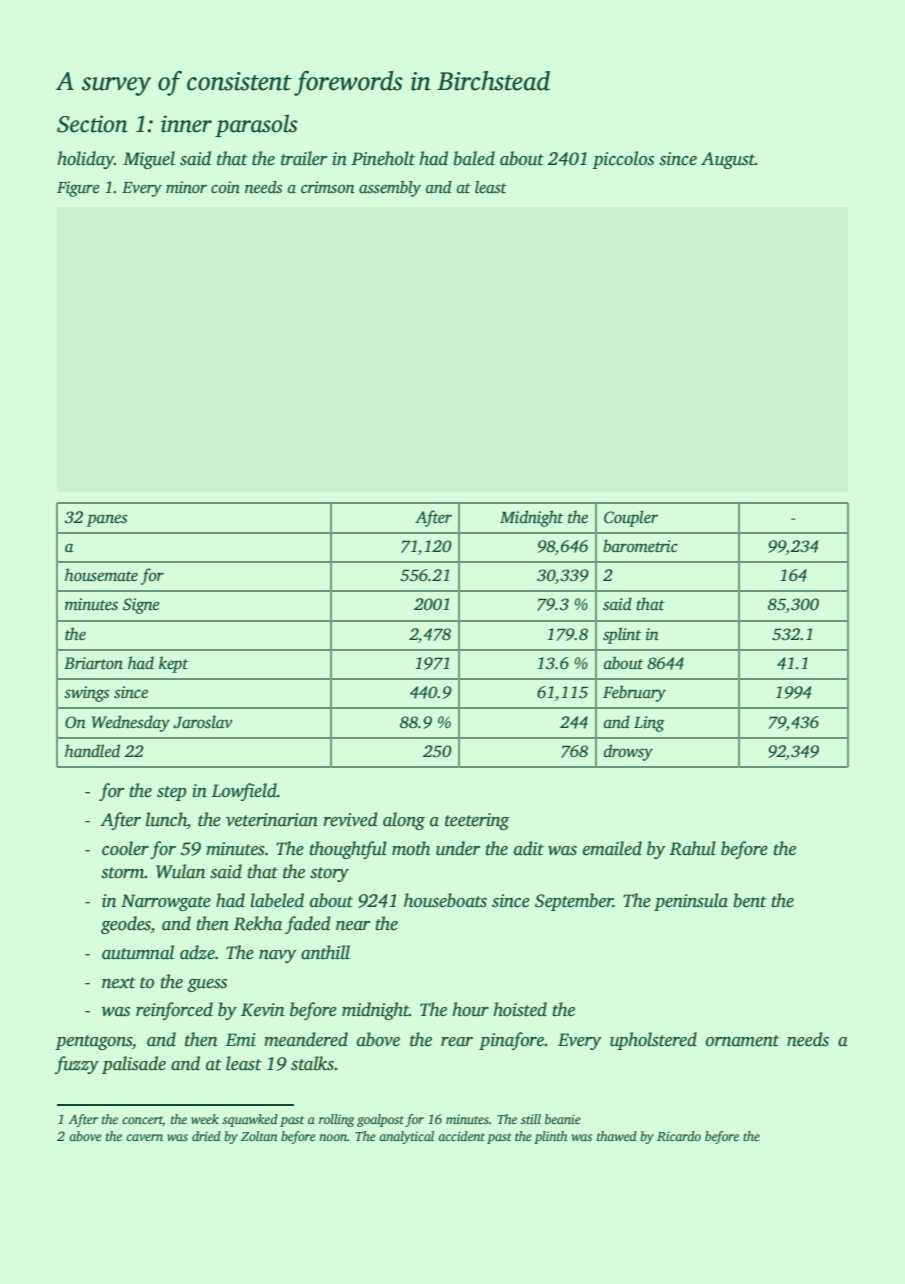  I want to click on assembly, so click(390, 189).
